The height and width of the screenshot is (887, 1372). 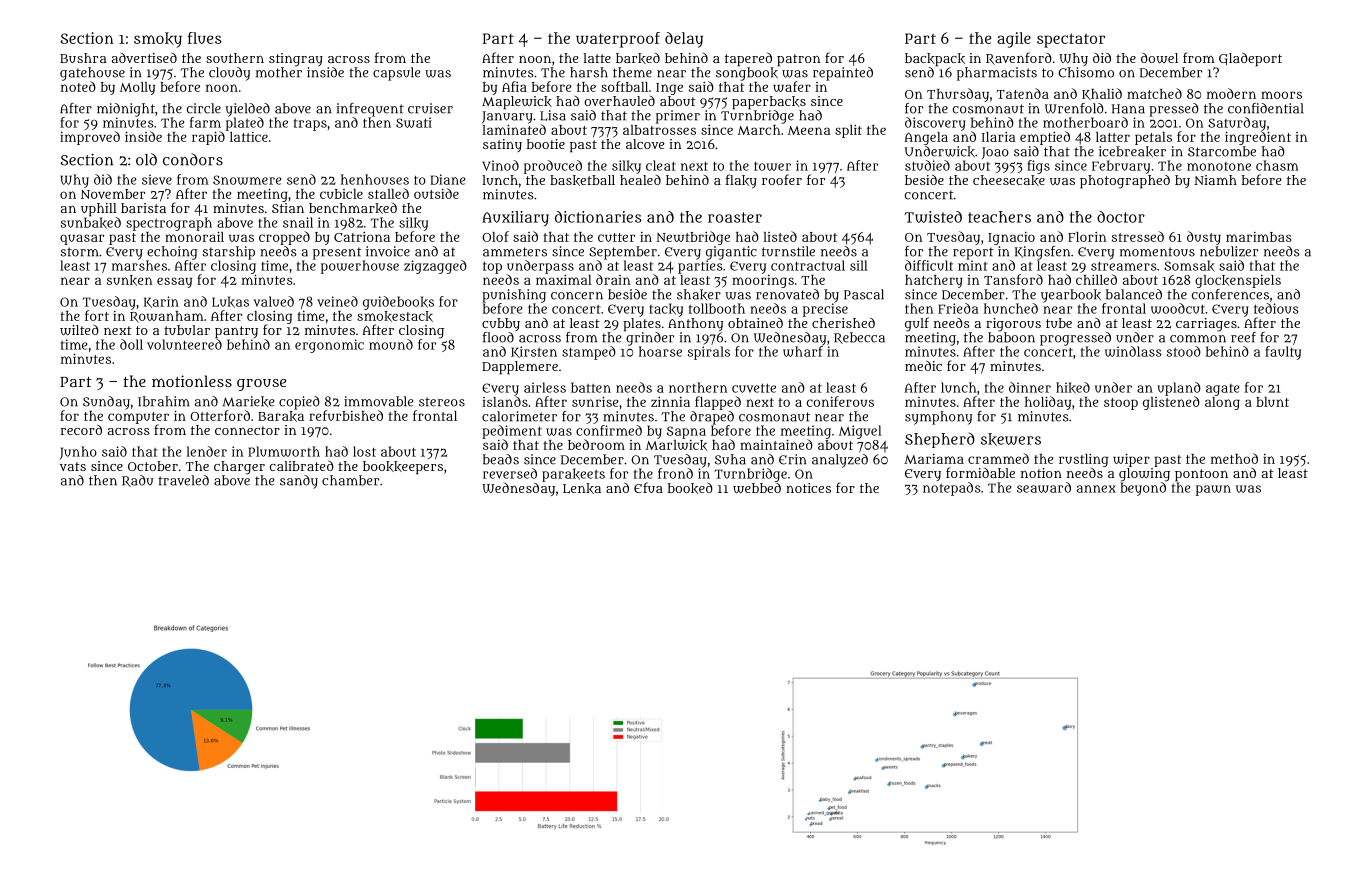 What do you see at coordinates (350, 480) in the screenshot?
I see `chamber` at bounding box center [350, 480].
